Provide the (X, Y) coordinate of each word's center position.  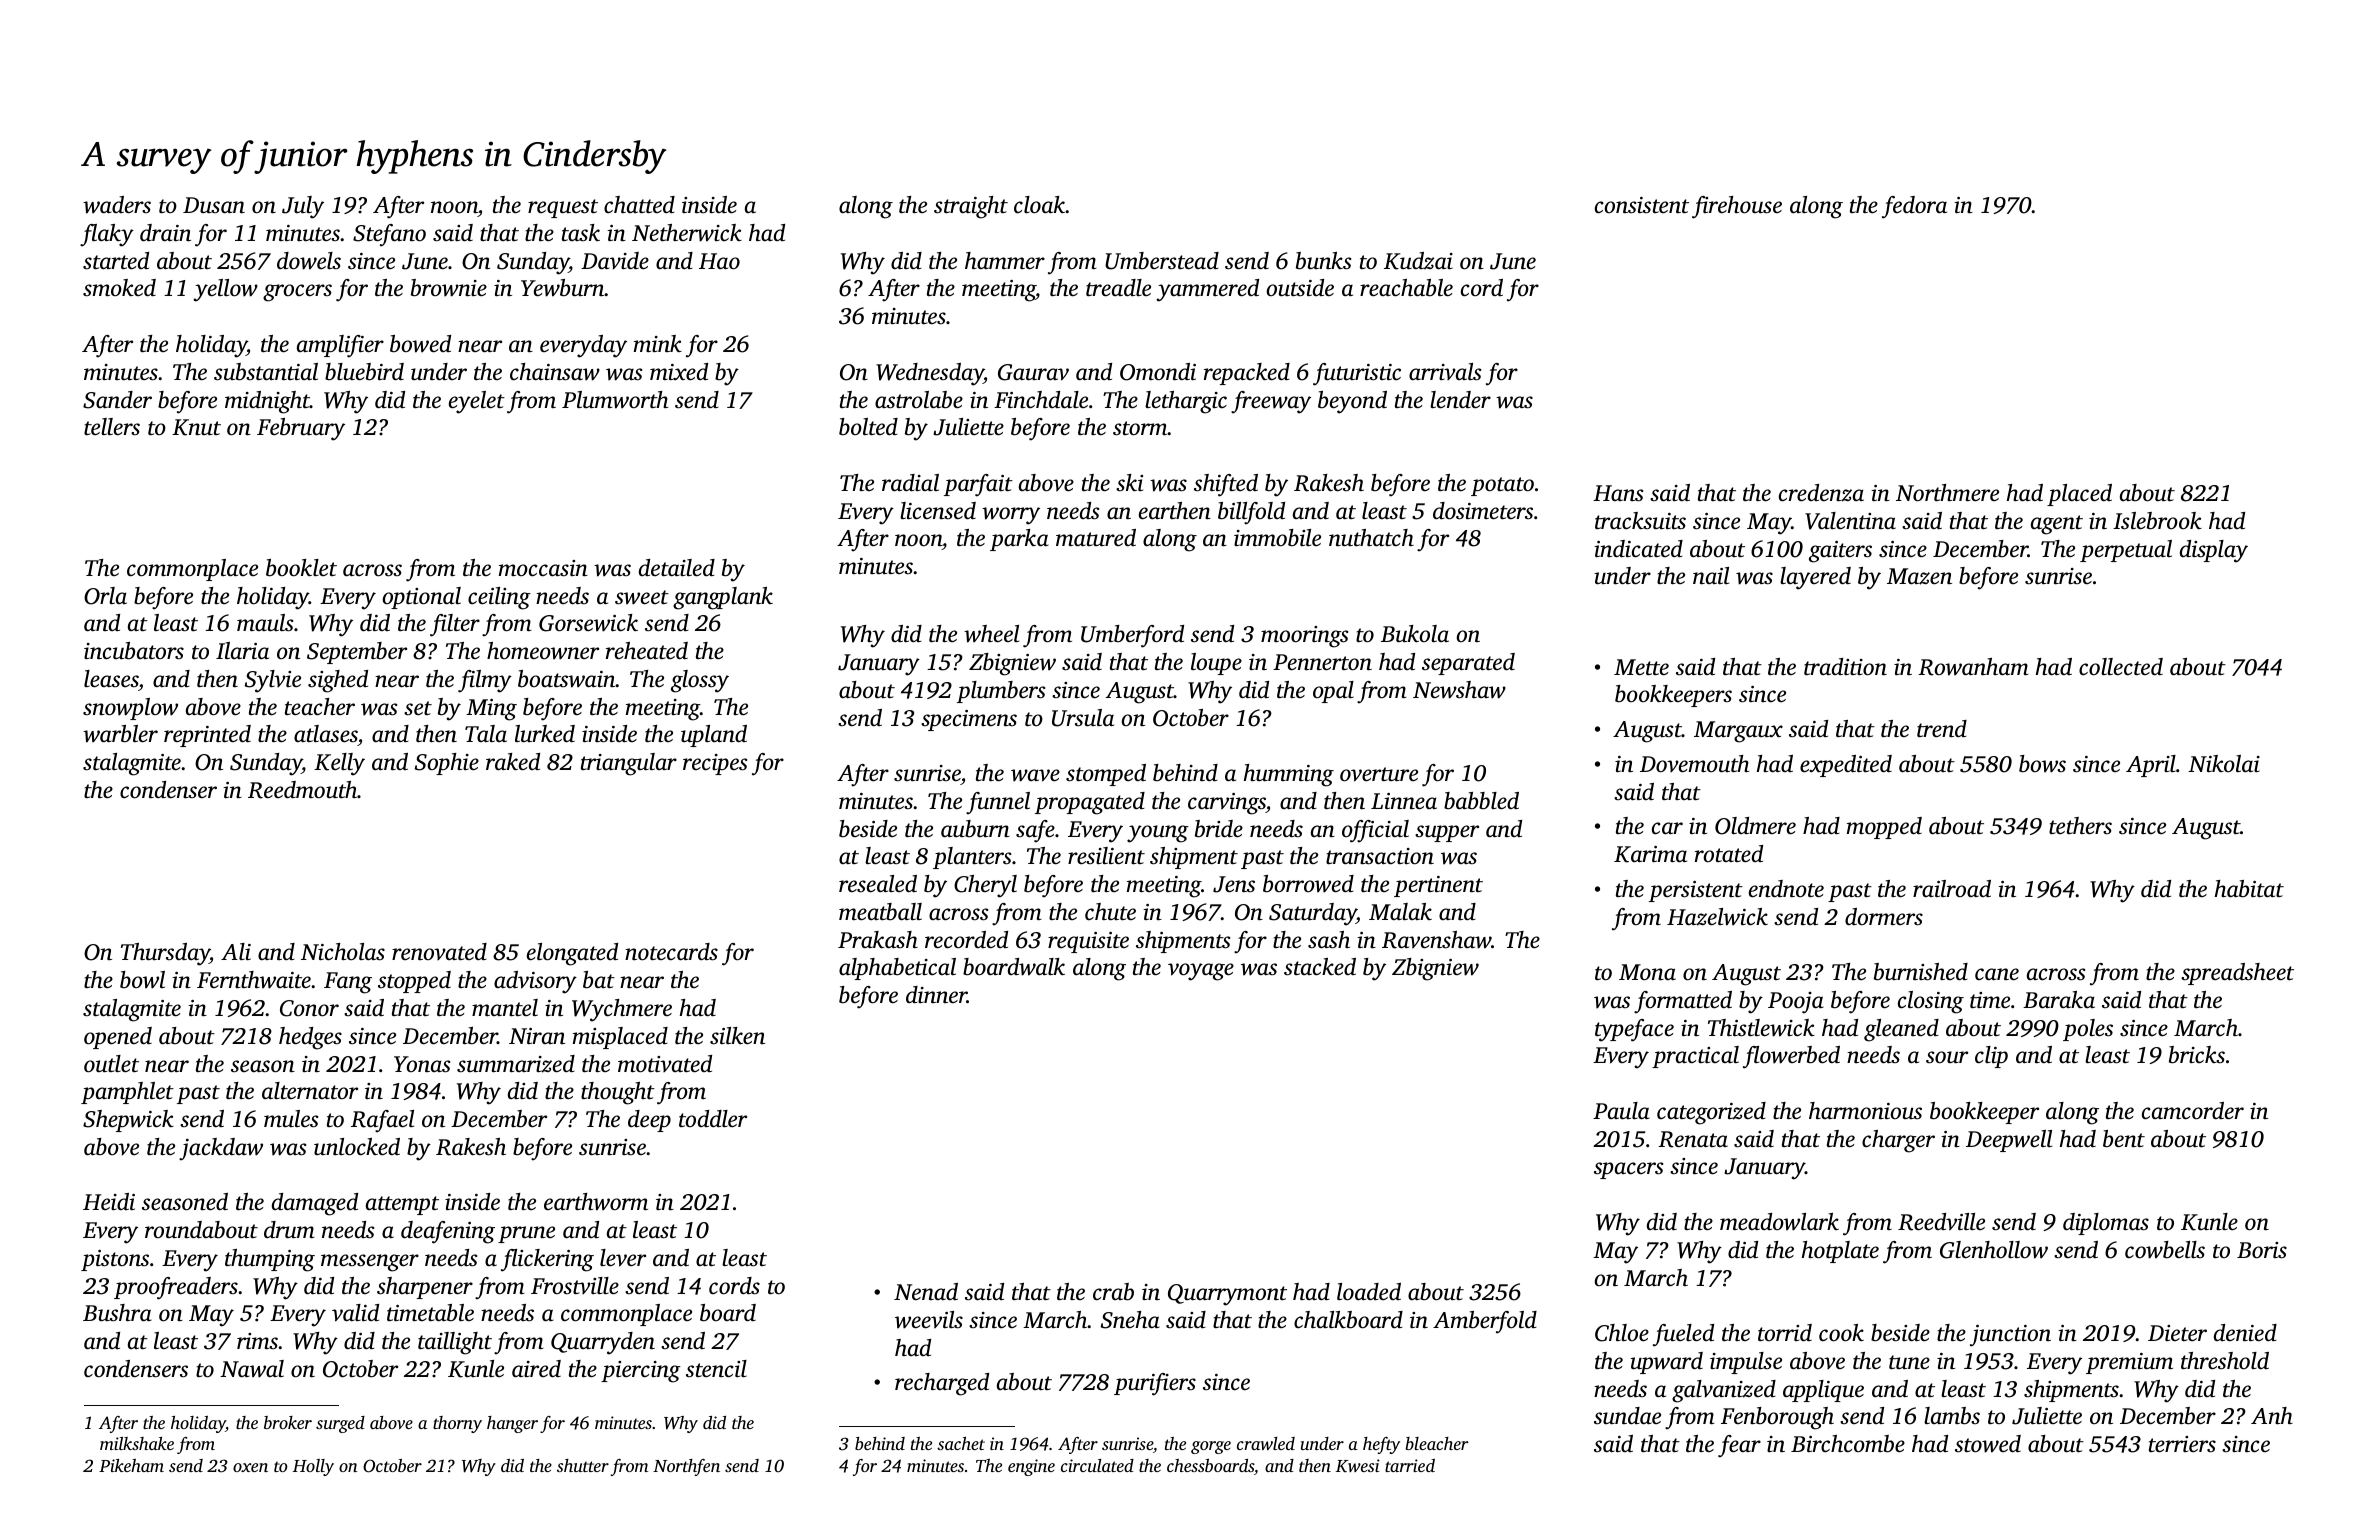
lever (623, 1258)
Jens (1234, 884)
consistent (1642, 205)
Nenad (926, 1292)
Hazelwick (1717, 917)
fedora (1914, 207)
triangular (629, 764)
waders (117, 205)
